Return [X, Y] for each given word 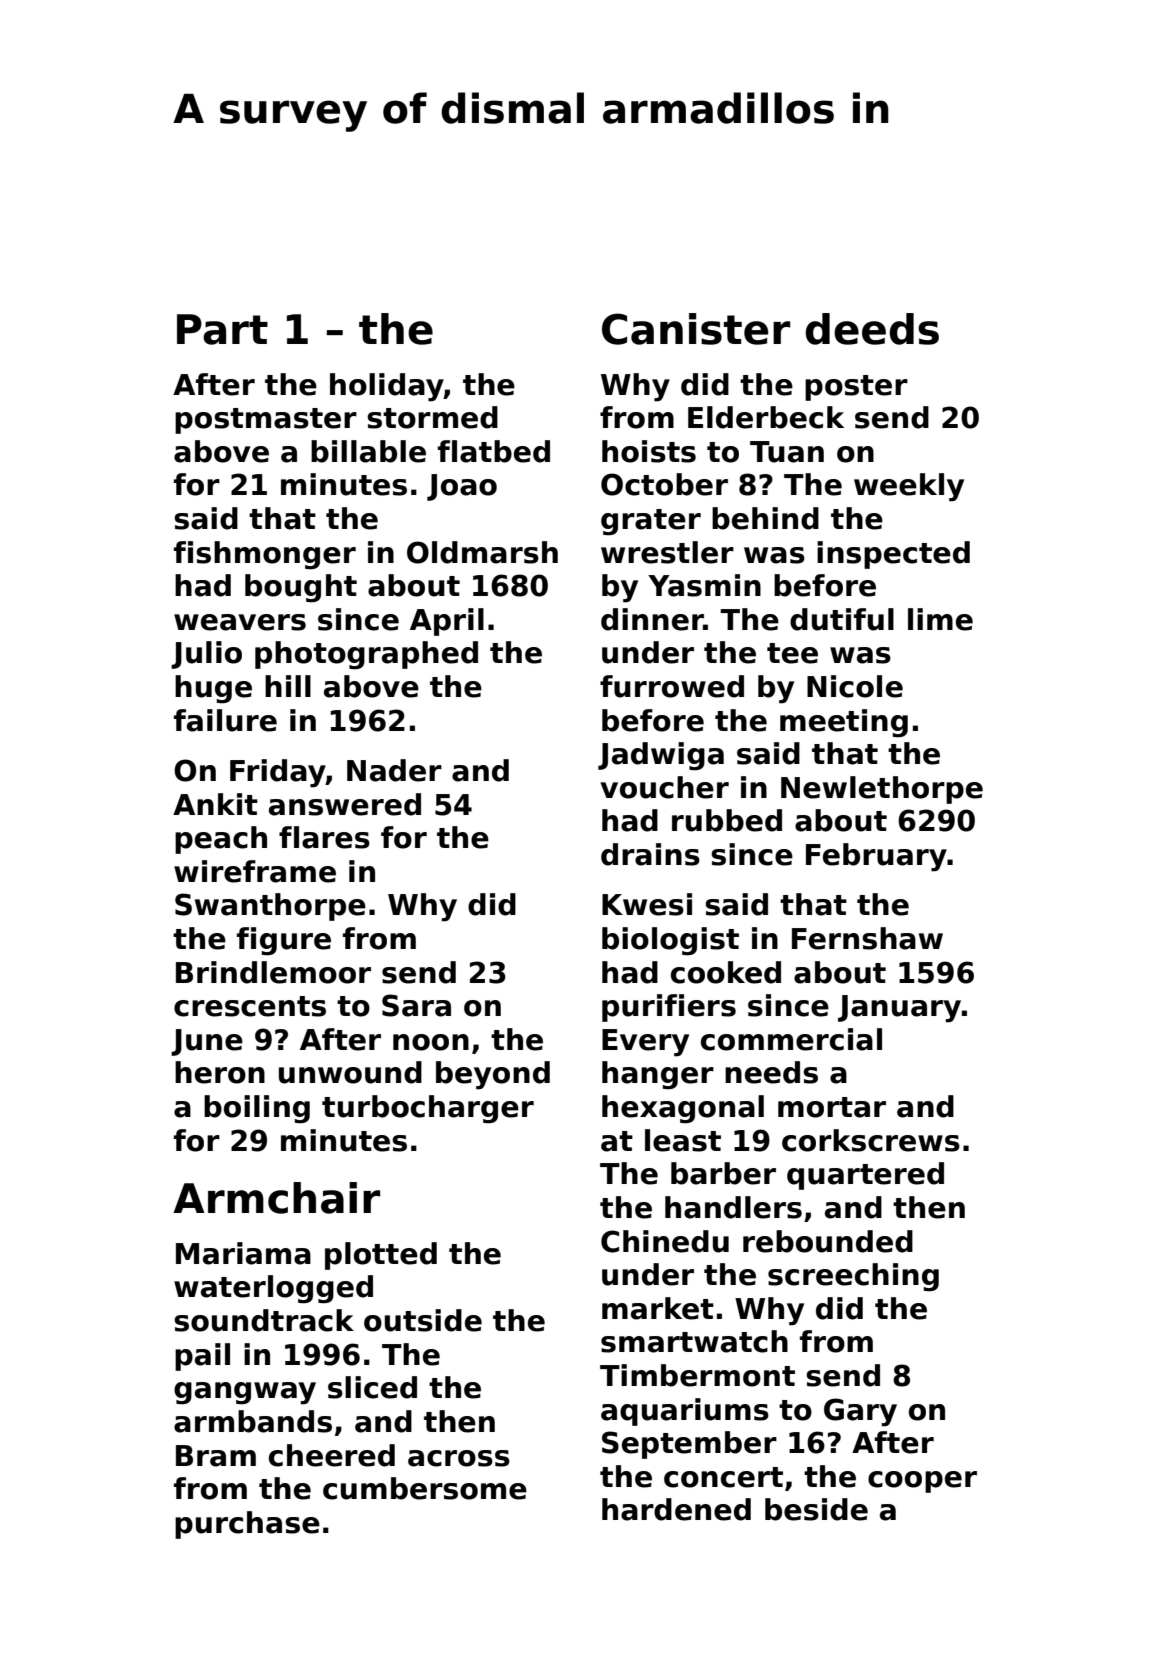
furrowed [672, 686]
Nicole [855, 686]
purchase [247, 1525]
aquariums [685, 1412]
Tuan [787, 452]
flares [324, 837]
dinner [652, 619]
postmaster [266, 421]
